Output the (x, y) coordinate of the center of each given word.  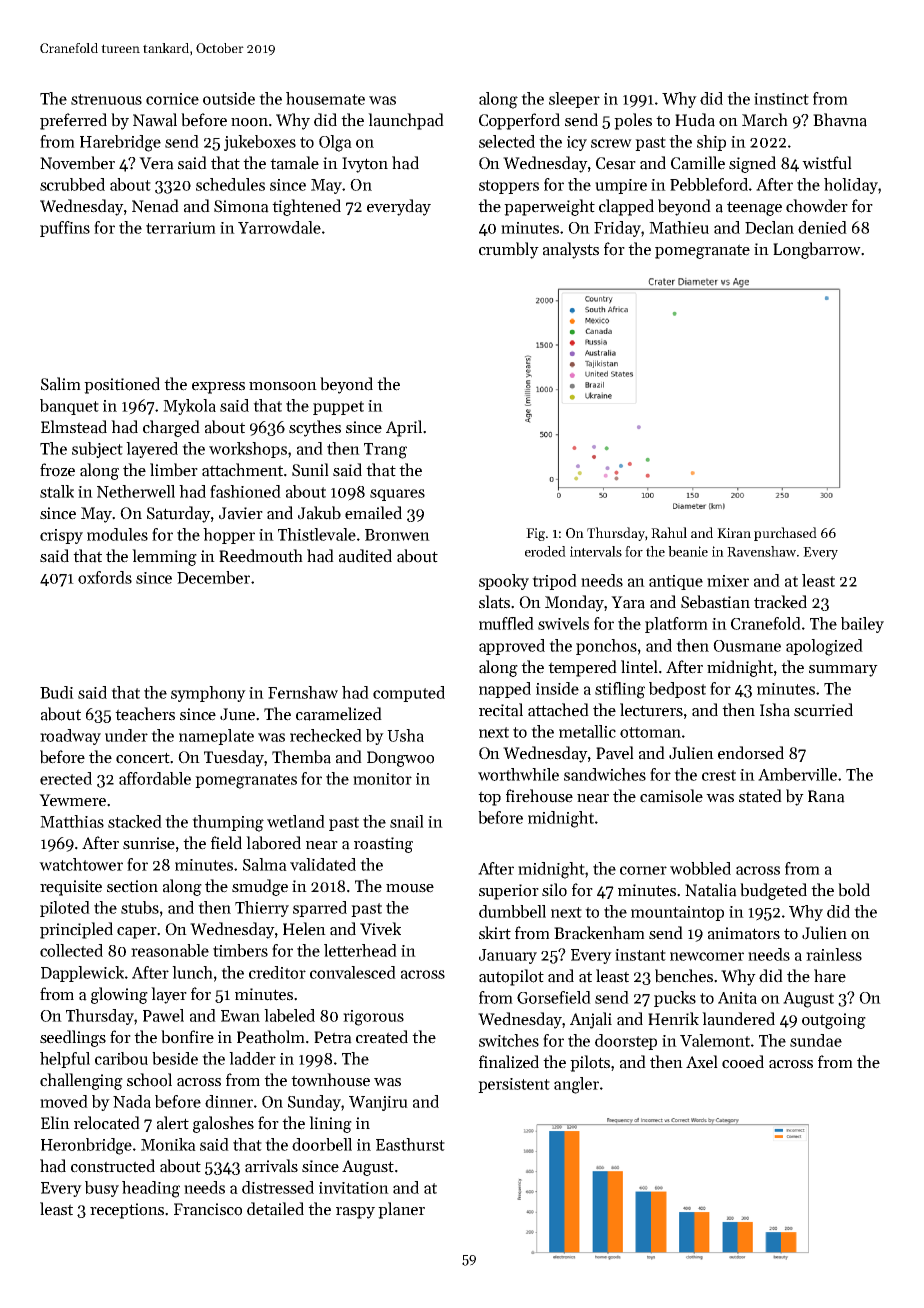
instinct (781, 99)
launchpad (406, 121)
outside (229, 98)
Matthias (72, 821)
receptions (127, 1211)
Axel (702, 1062)
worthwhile (518, 774)
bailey (862, 625)
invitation (354, 1188)
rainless (834, 954)
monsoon (283, 386)
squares (397, 495)
